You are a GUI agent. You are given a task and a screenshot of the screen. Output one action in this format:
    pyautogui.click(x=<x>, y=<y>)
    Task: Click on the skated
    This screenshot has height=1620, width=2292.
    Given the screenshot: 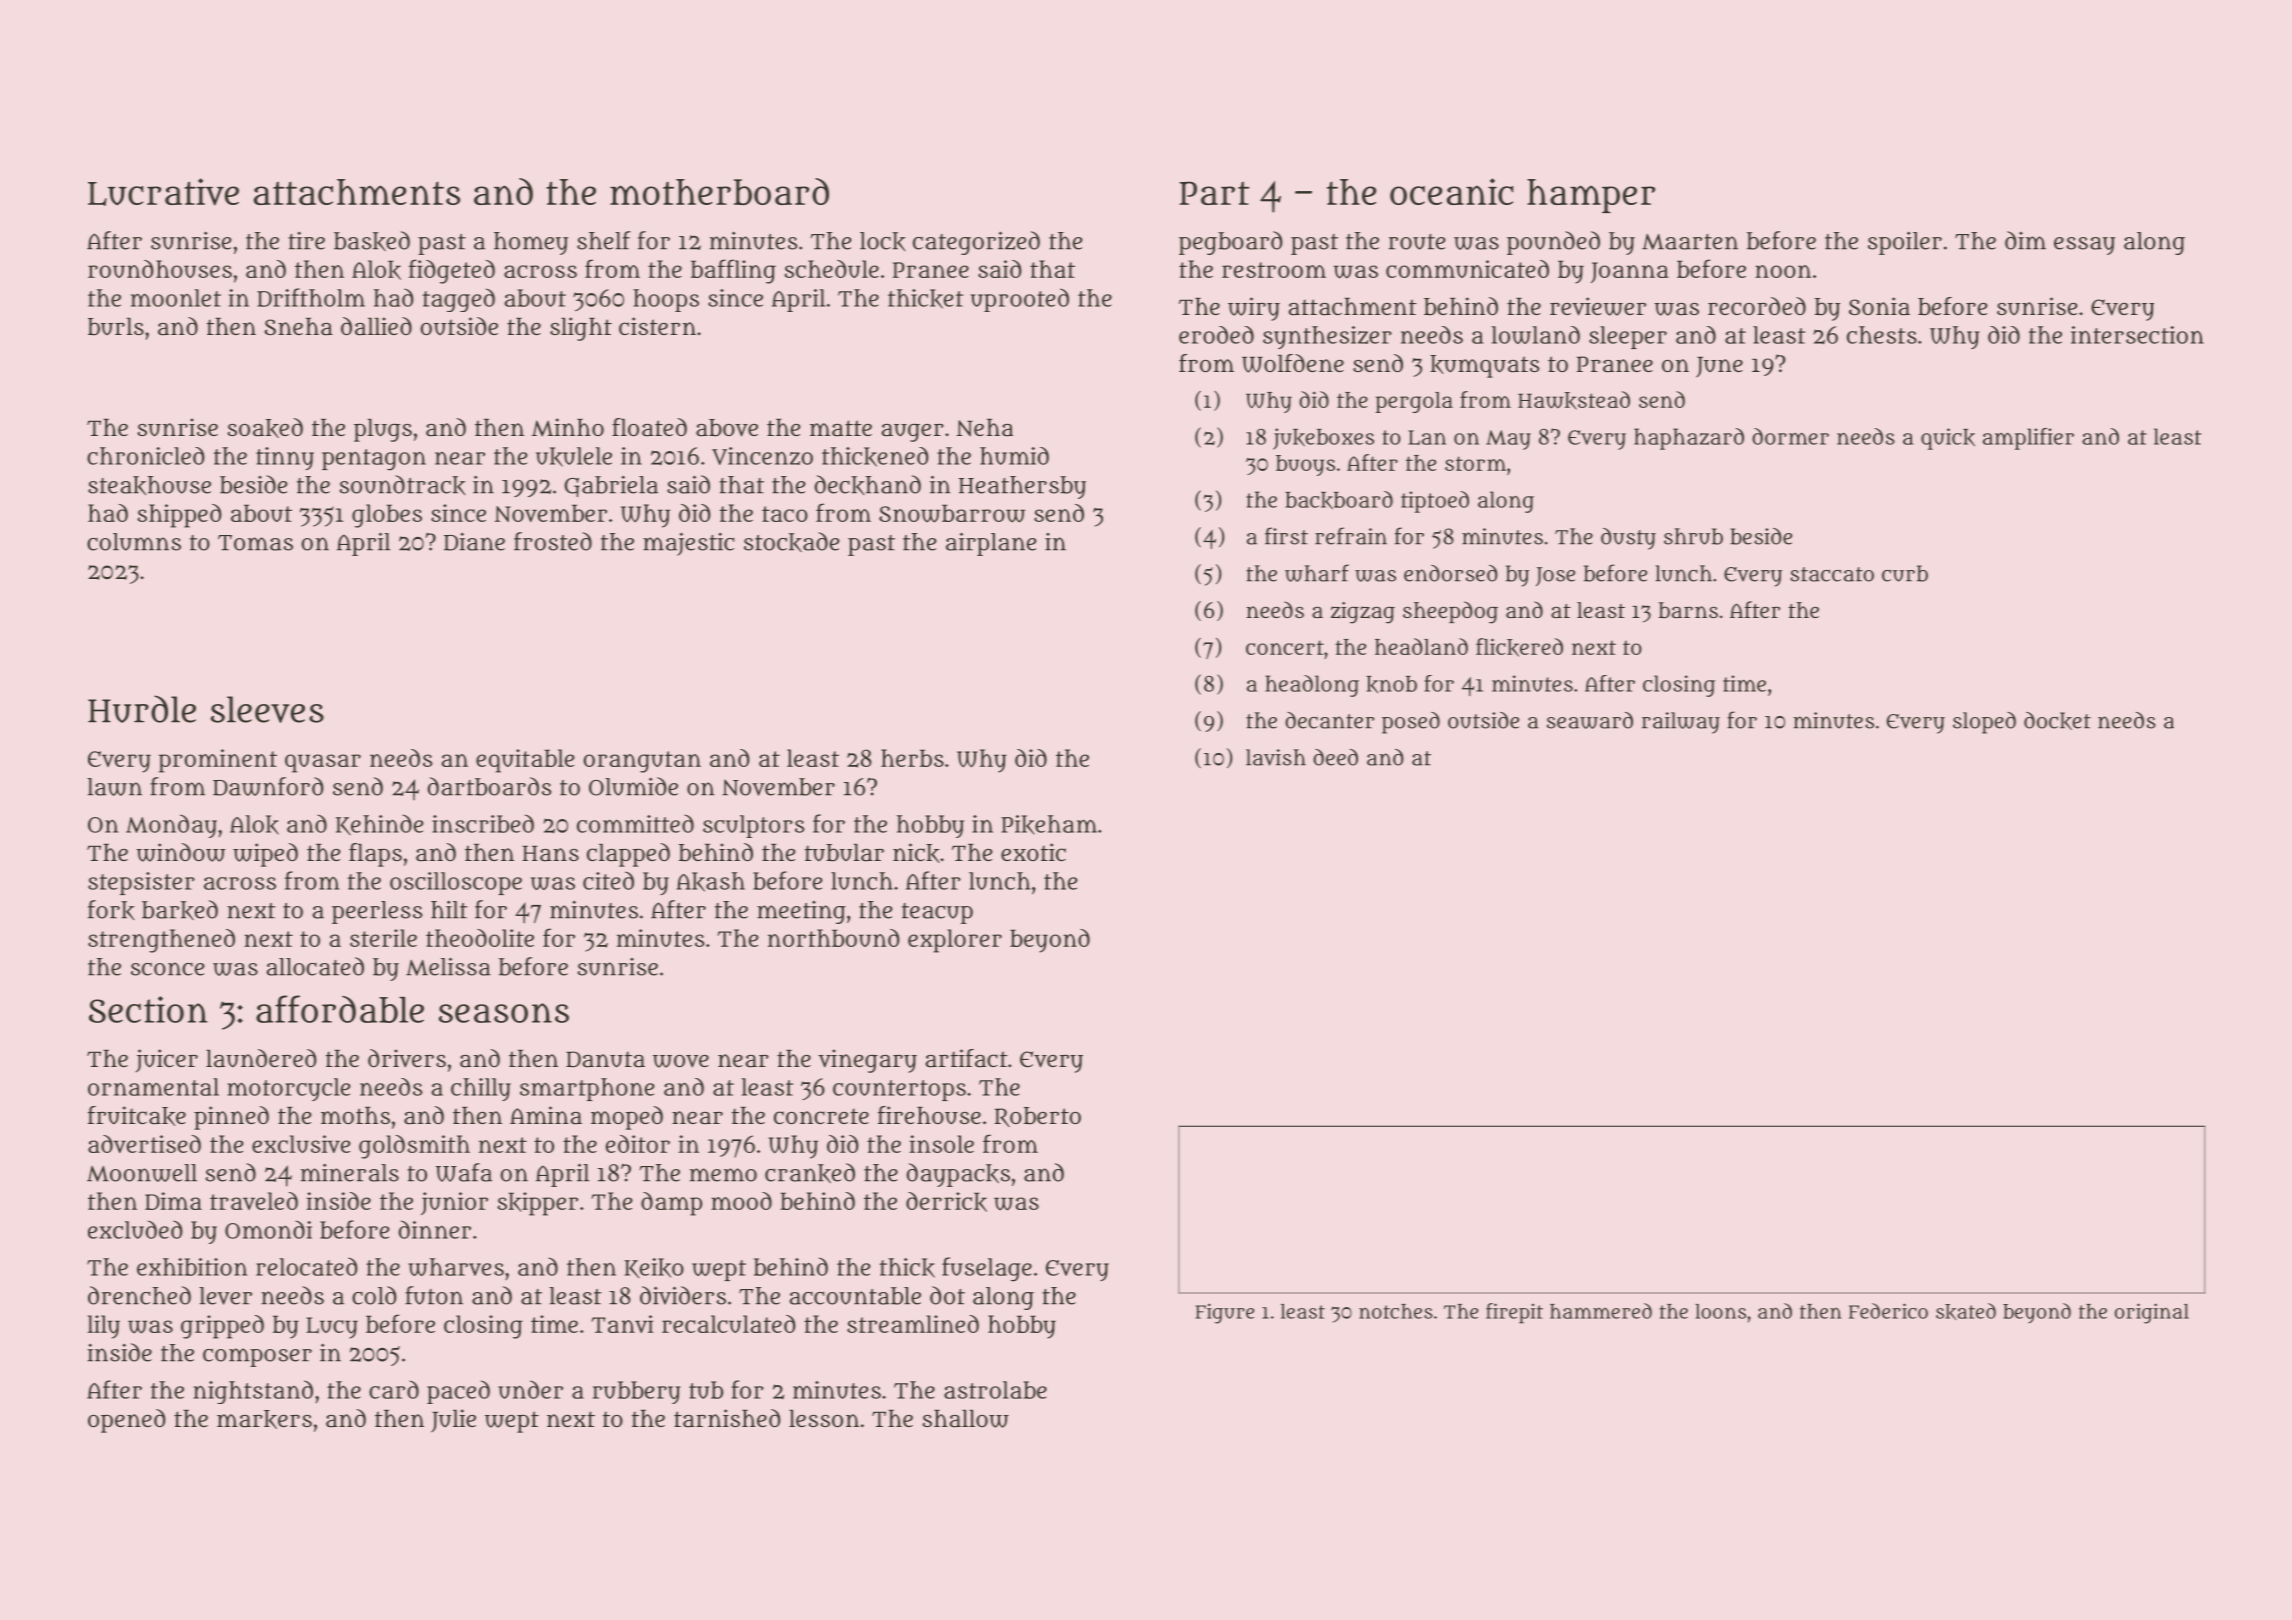 What is the action you would take?
    pyautogui.click(x=1966, y=1311)
